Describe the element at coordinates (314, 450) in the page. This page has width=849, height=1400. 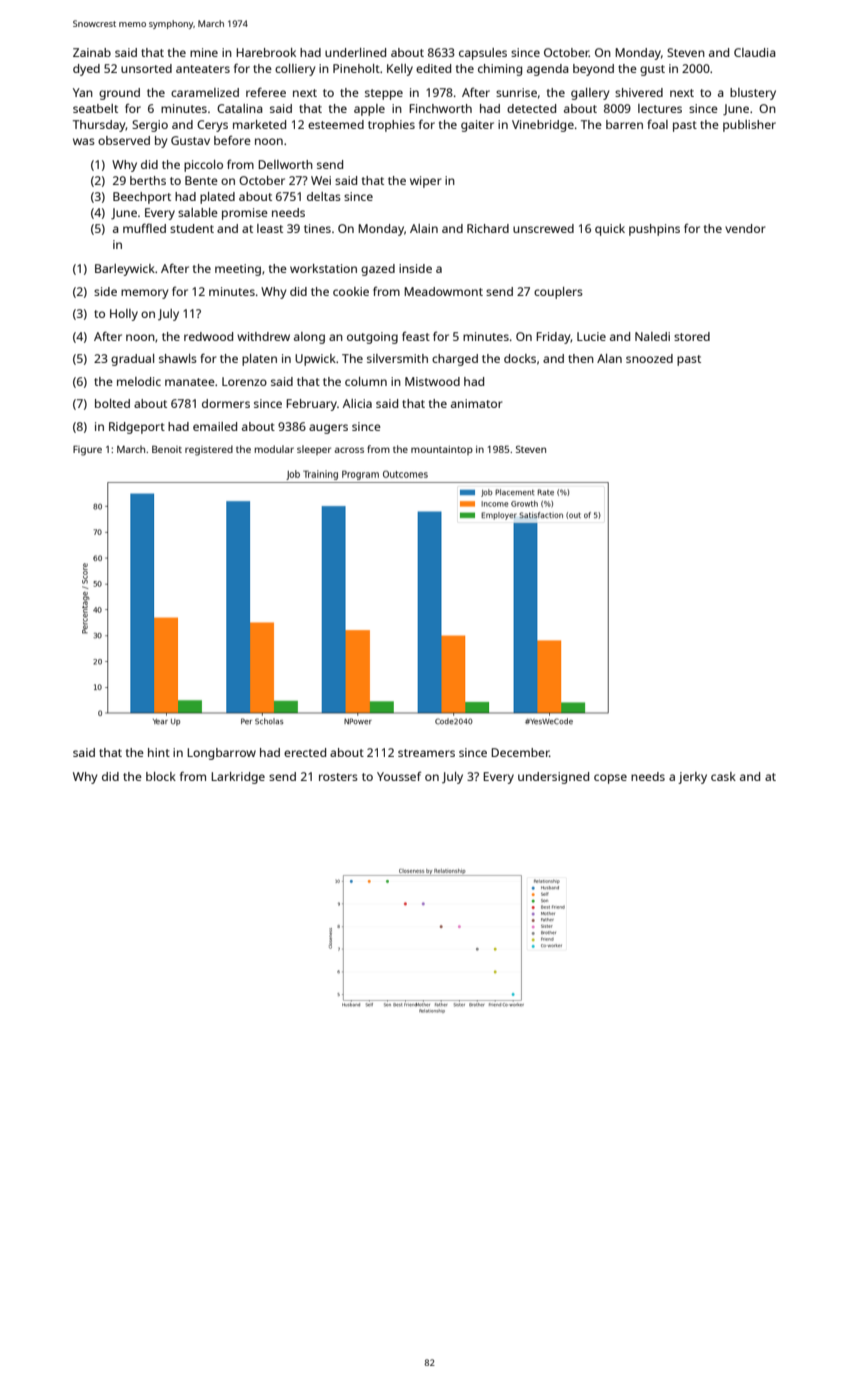
I see `sleeper` at that location.
